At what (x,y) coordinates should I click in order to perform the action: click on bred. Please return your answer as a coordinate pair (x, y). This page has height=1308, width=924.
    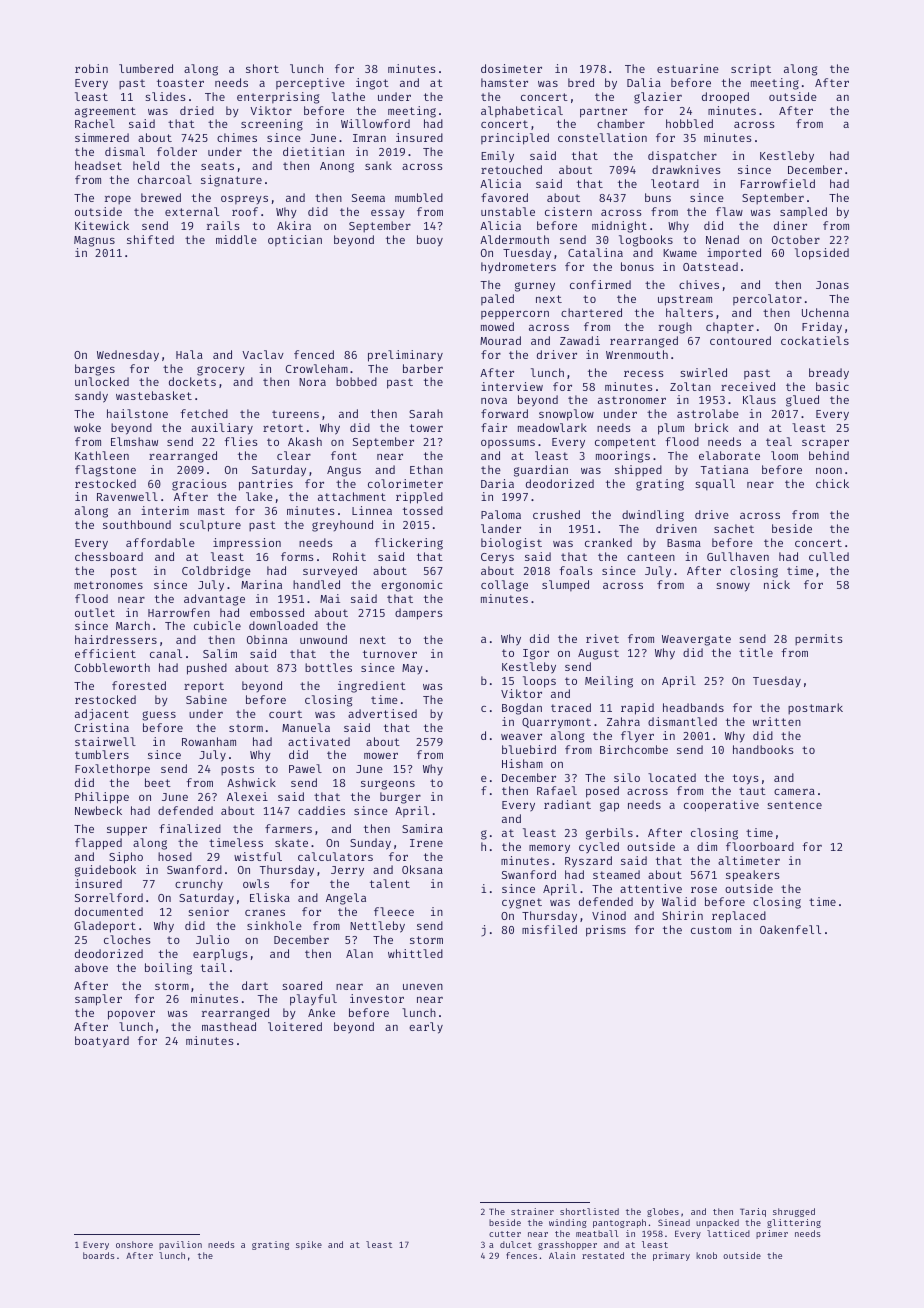
    Looking at the image, I should click on (581, 82).
